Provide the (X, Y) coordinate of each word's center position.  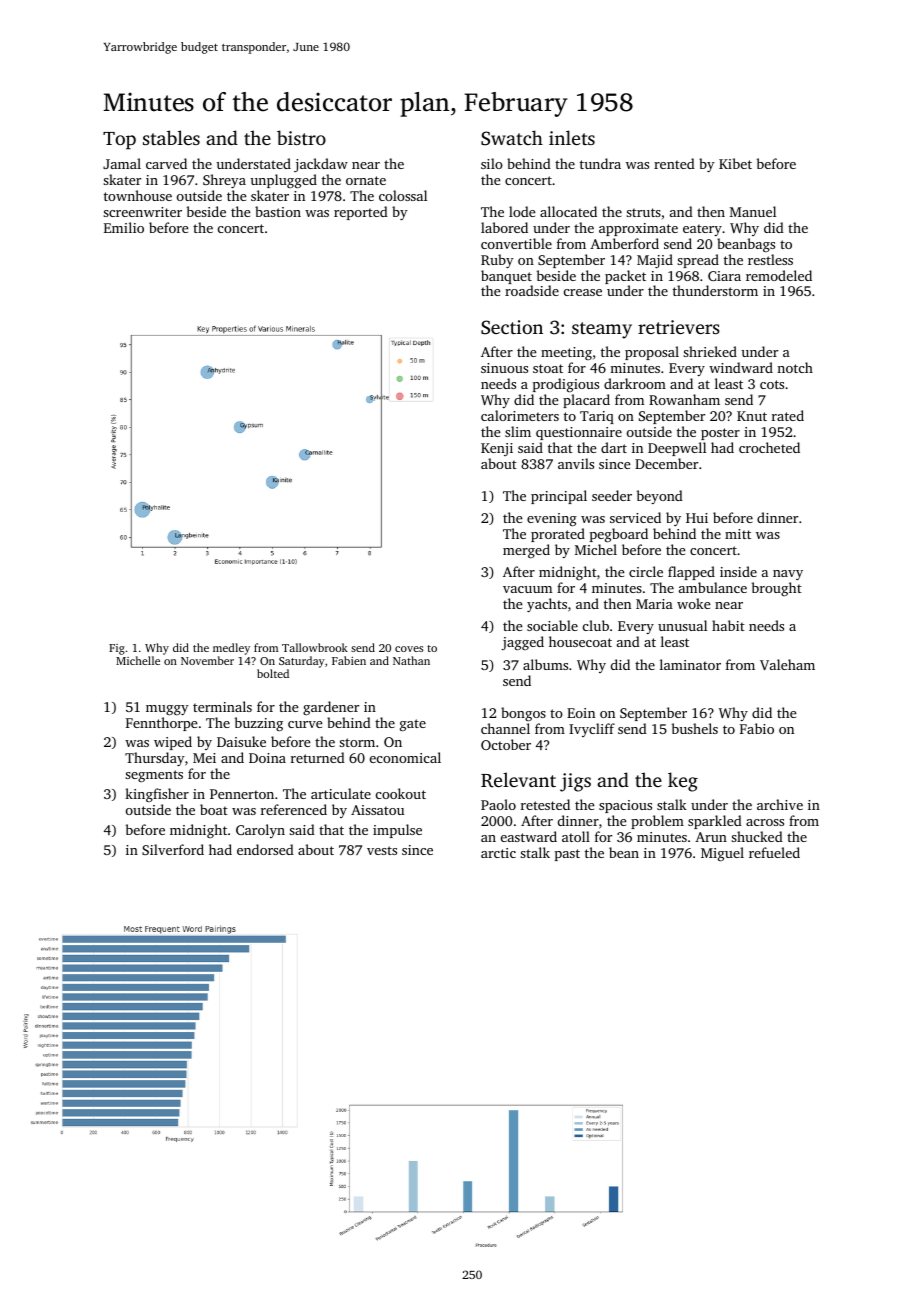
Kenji (497, 449)
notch (795, 367)
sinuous (504, 368)
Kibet (735, 163)
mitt (738, 534)
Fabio (757, 728)
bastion (278, 211)
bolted (273, 673)
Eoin (581, 713)
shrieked (710, 351)
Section (512, 327)
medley (231, 649)
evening (552, 520)
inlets (572, 137)
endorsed (265, 849)
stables (171, 137)
